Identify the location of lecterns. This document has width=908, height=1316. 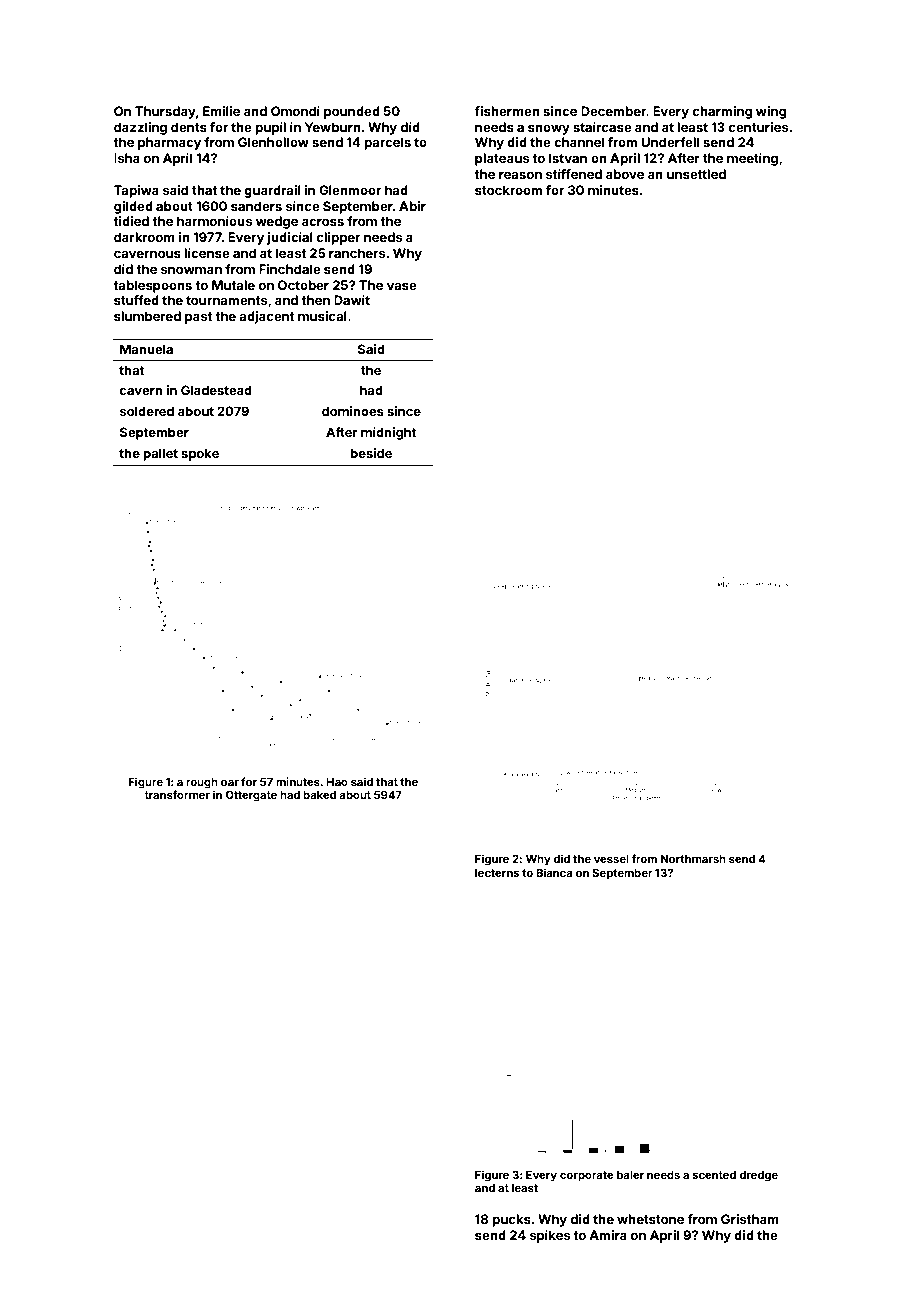
(497, 873).
